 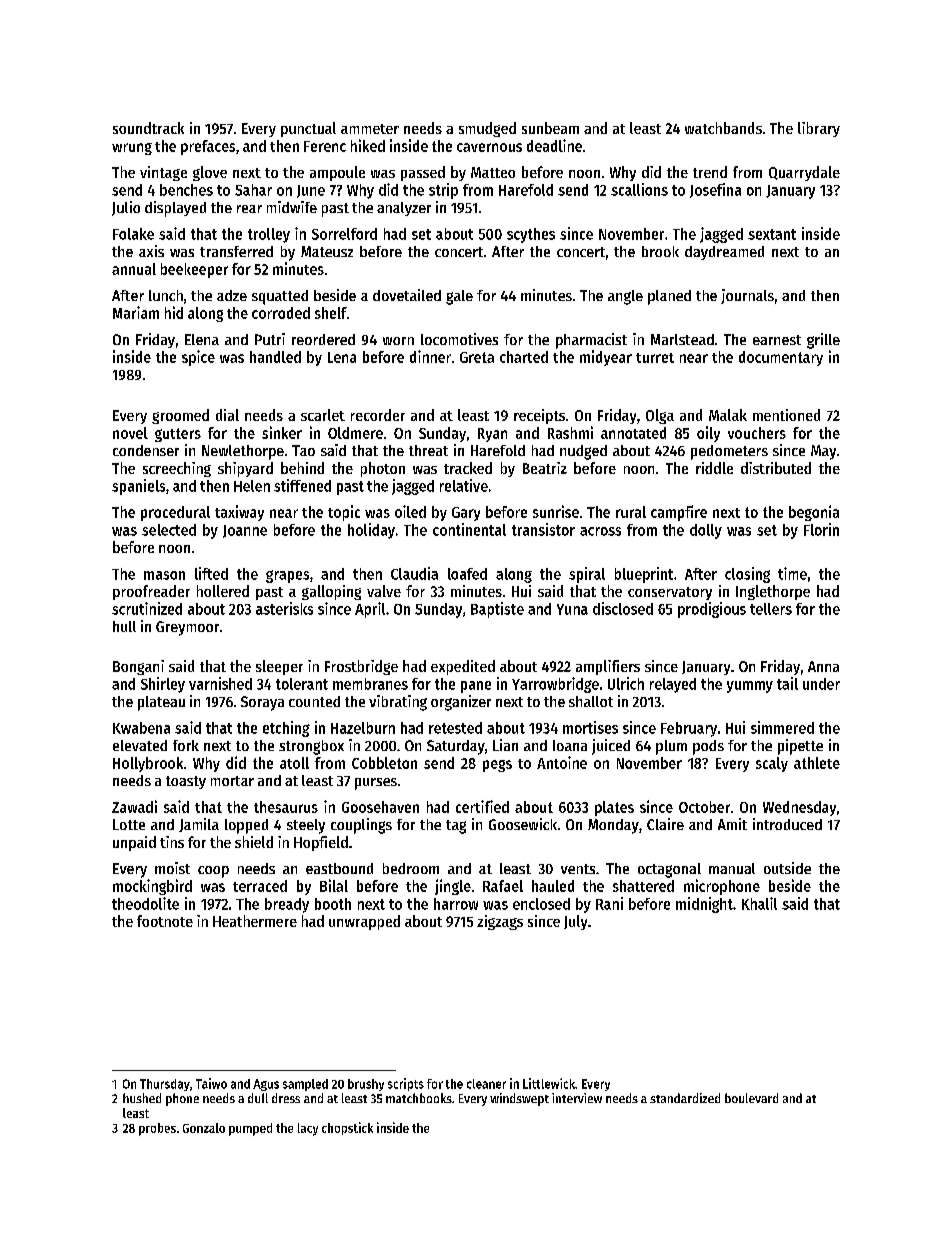 What do you see at coordinates (157, 1129) in the screenshot?
I see `probes` at bounding box center [157, 1129].
